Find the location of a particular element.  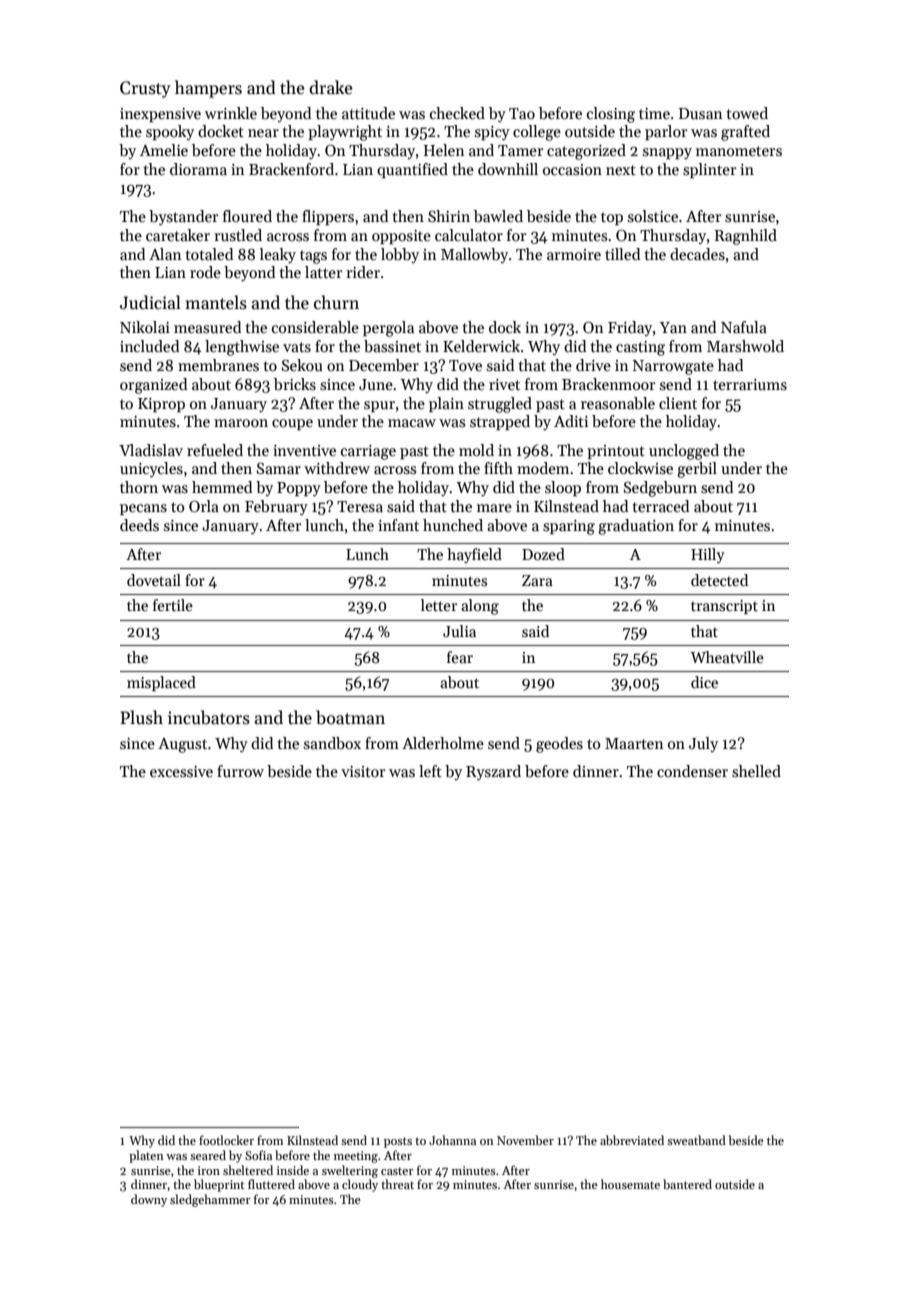

bricks is located at coordinates (295, 384).
